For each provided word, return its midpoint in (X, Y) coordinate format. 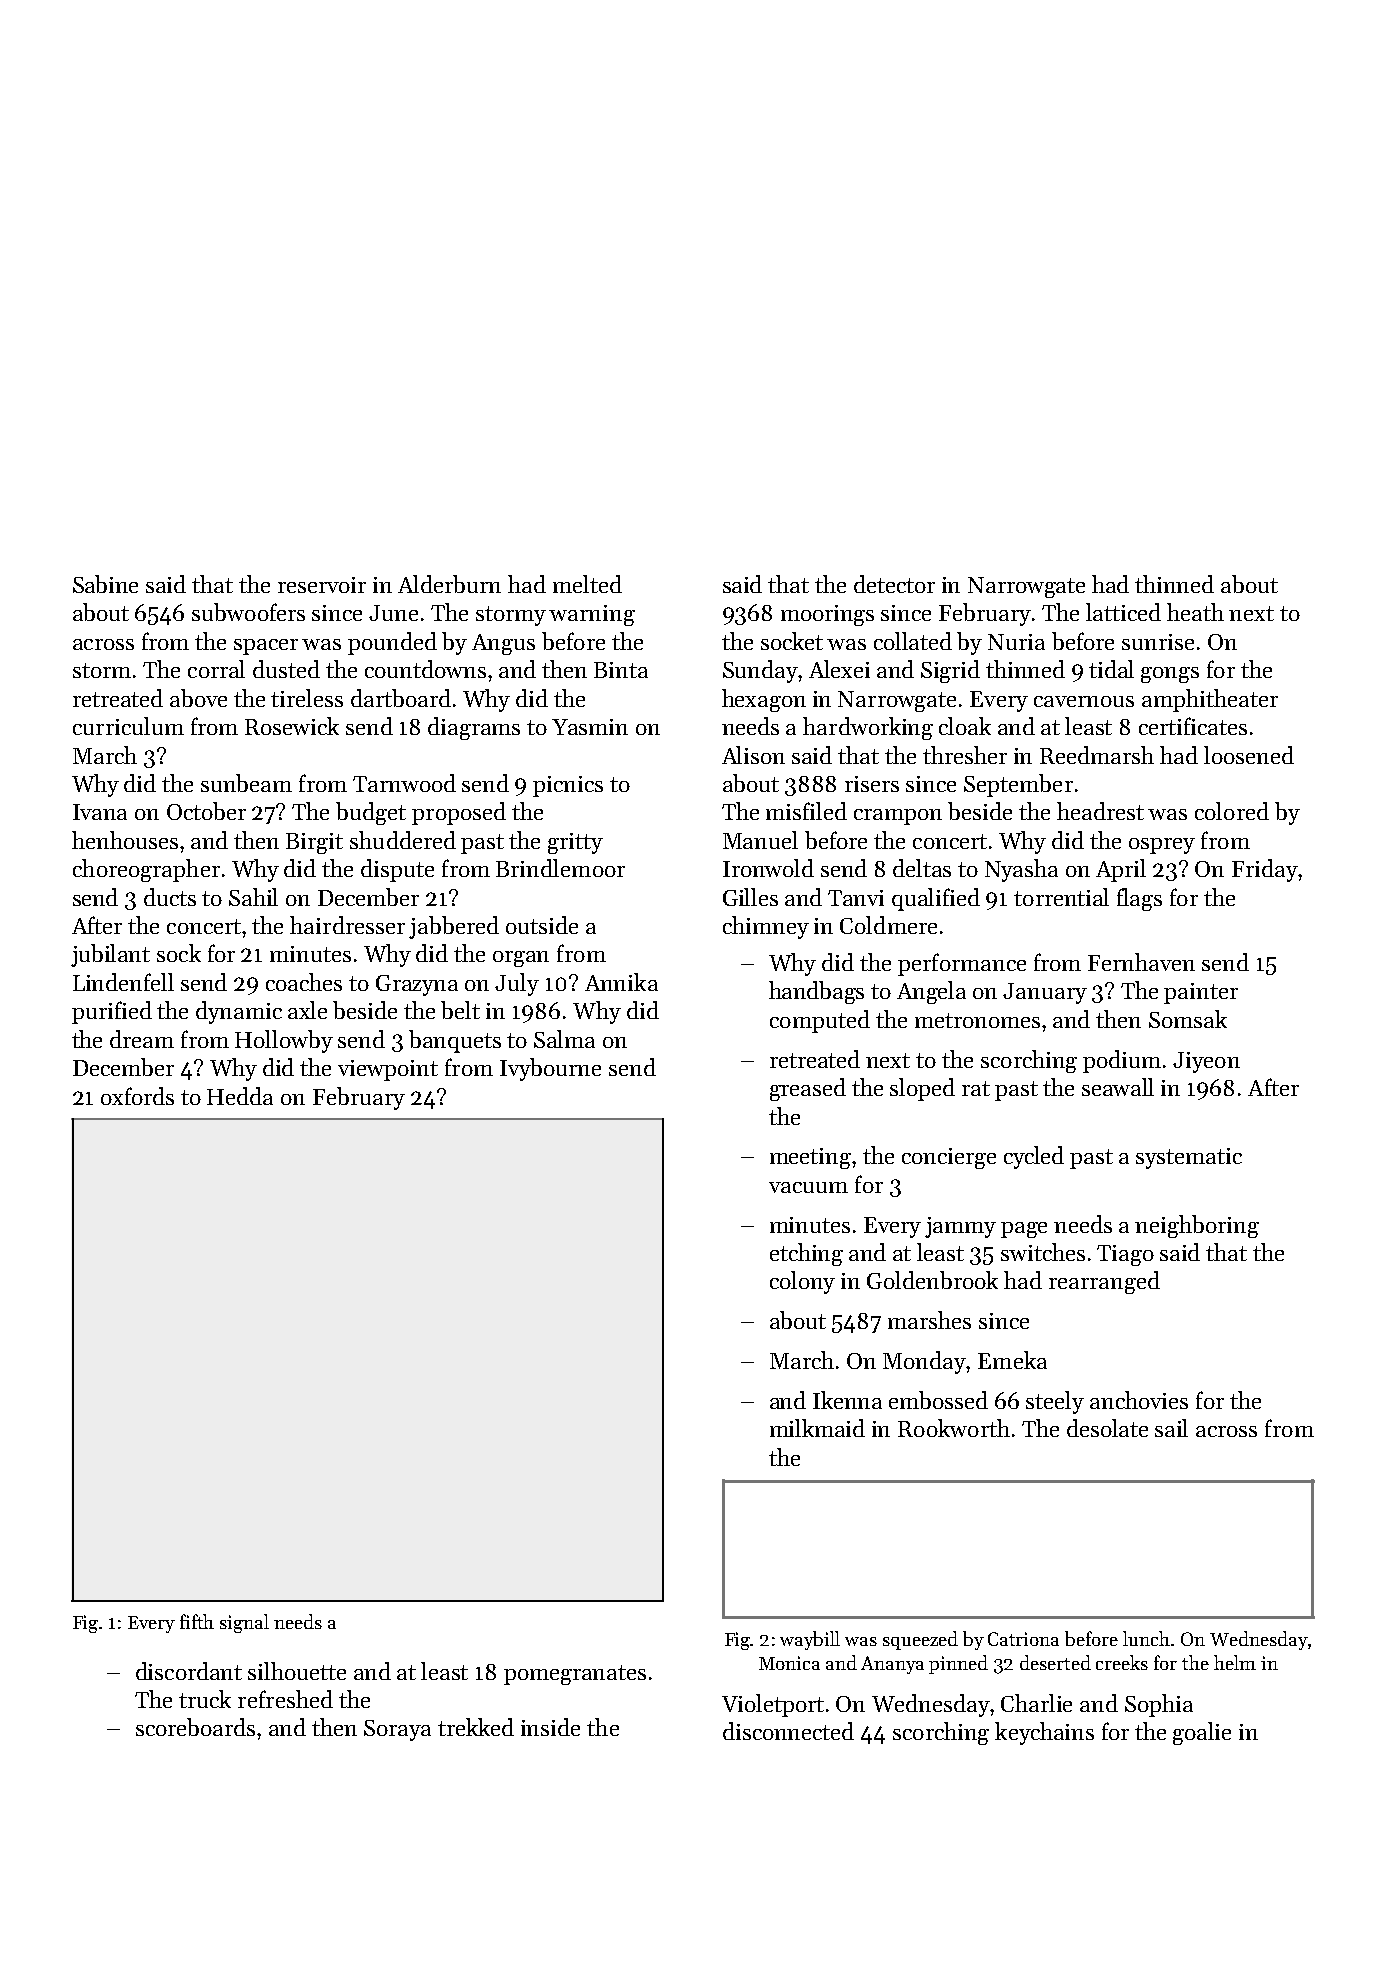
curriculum (128, 726)
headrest (1100, 811)
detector (894, 584)
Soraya (397, 1730)
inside (550, 1727)
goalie (1202, 1733)
